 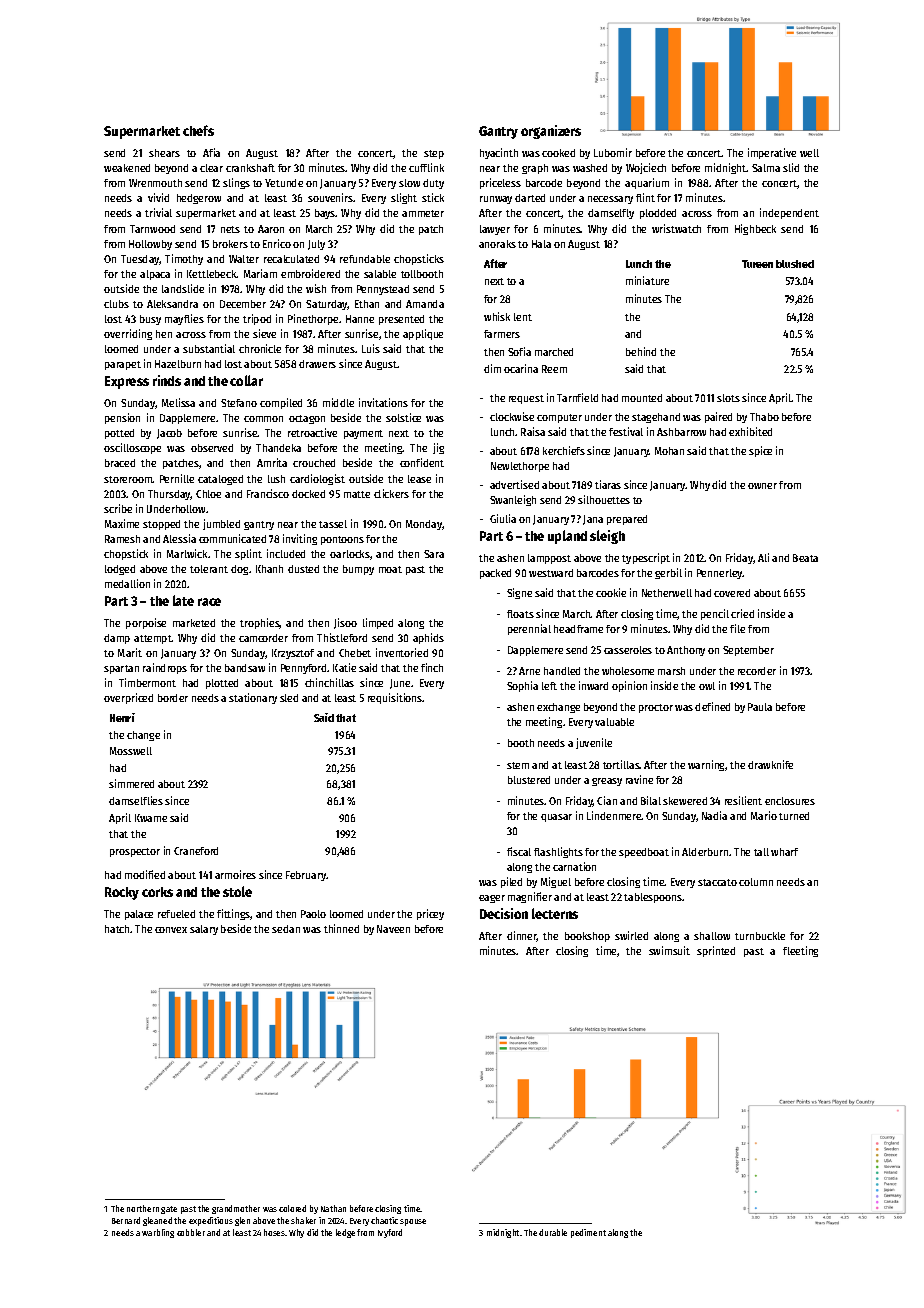 I want to click on ammeter, so click(x=423, y=213).
